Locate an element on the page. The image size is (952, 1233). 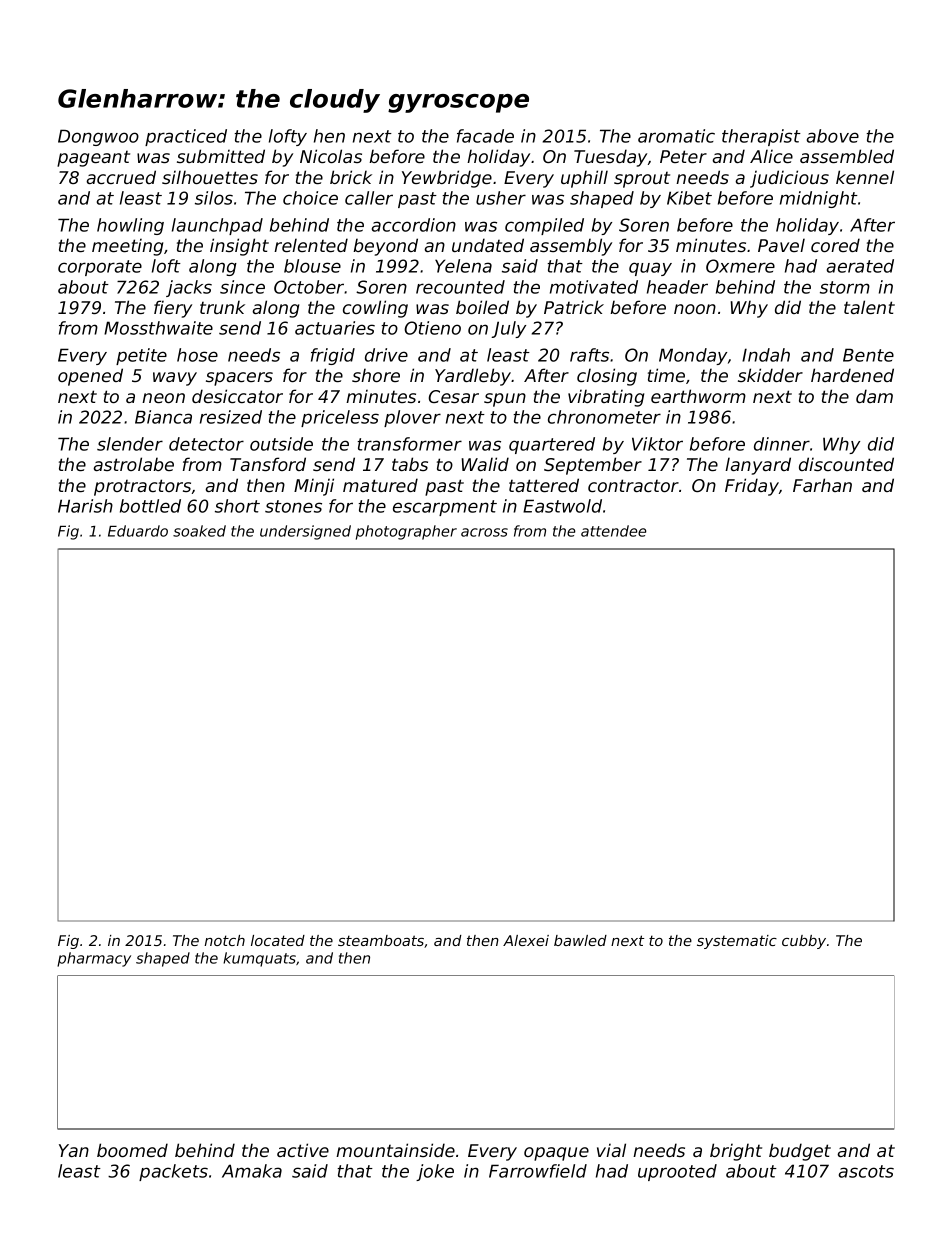
across is located at coordinates (484, 532).
